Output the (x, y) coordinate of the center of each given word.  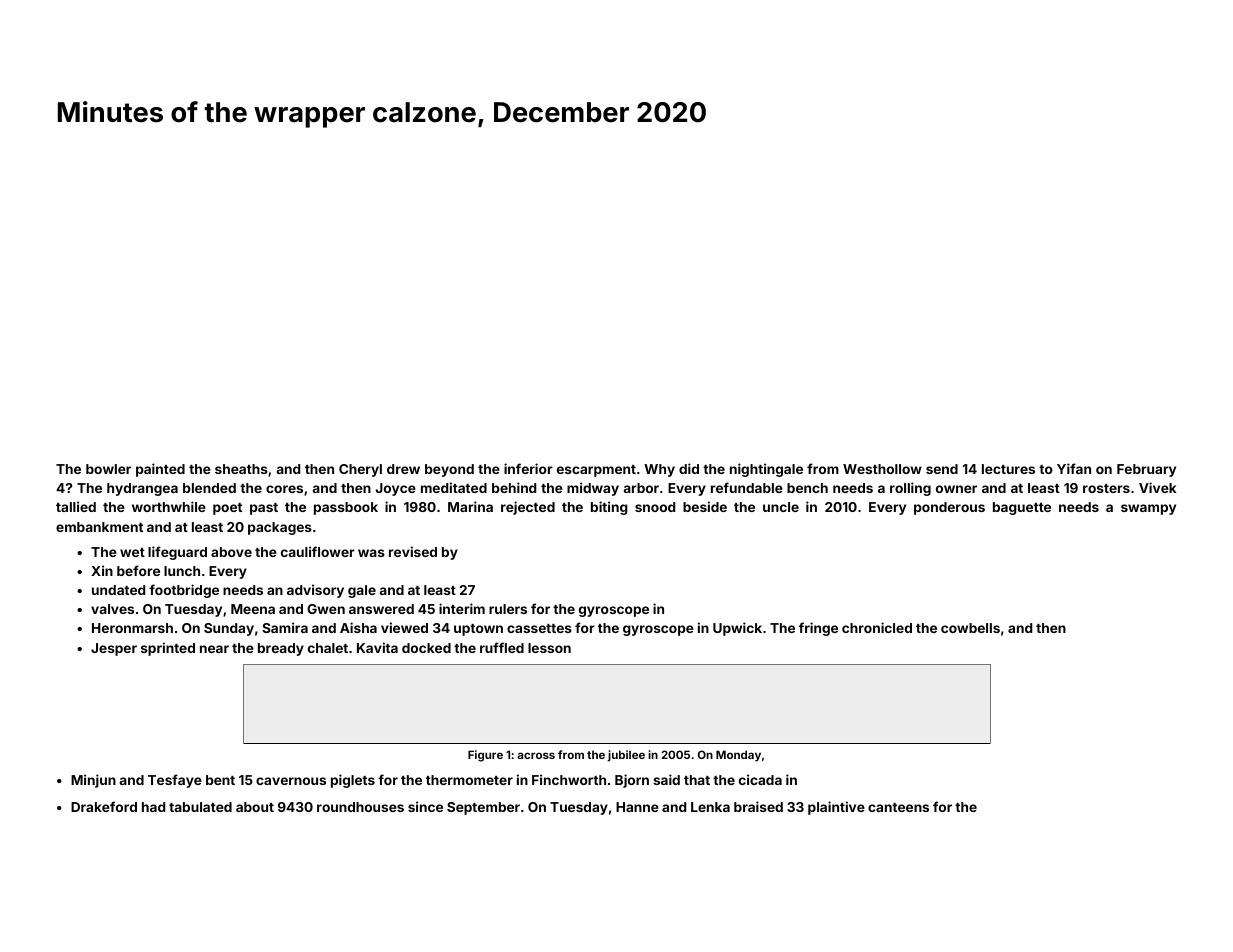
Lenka (710, 807)
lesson (549, 648)
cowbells (970, 628)
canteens (898, 807)
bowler (108, 469)
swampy (1148, 509)
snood (655, 507)
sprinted (168, 649)
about (255, 807)
